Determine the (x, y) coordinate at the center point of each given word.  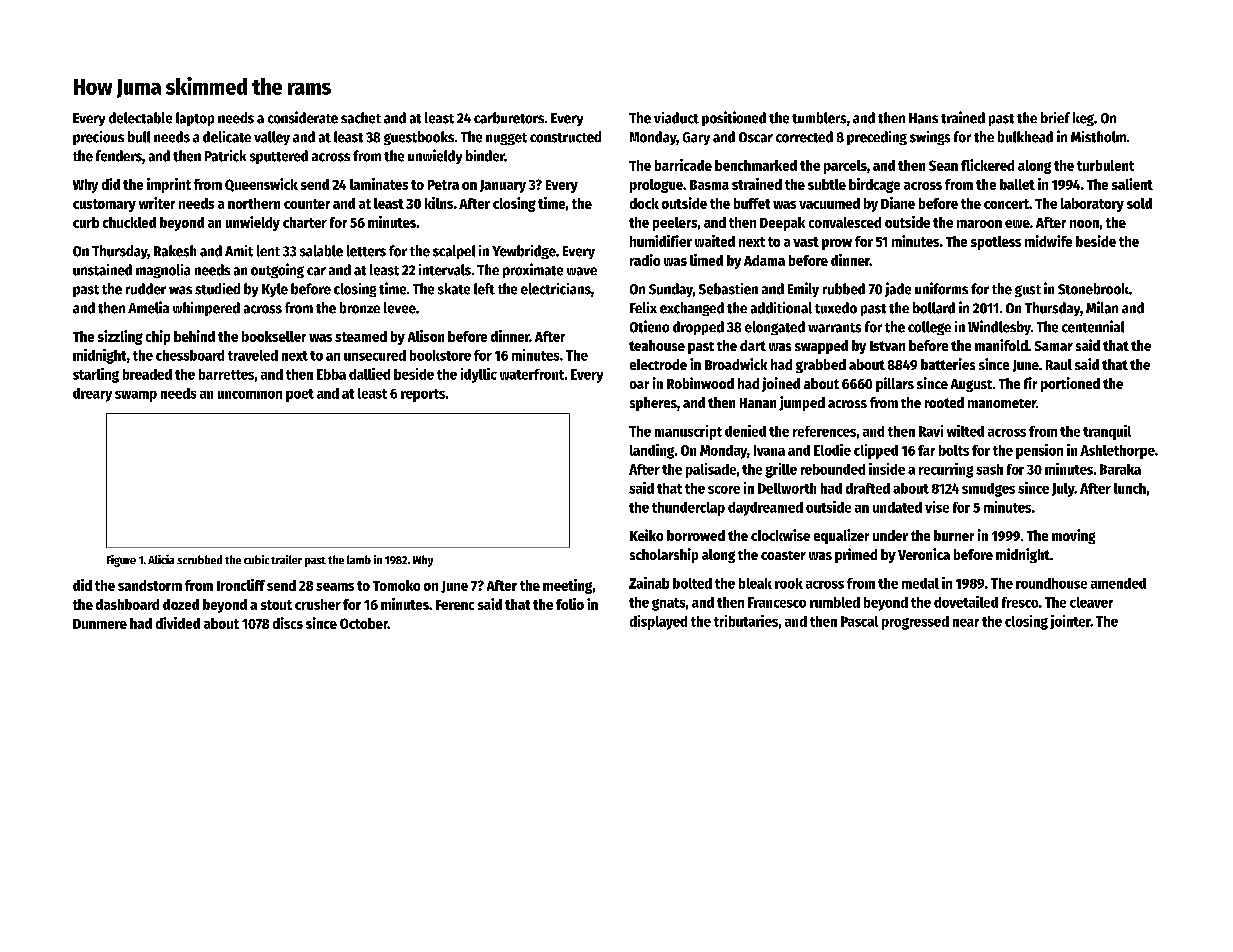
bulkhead (1025, 137)
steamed (361, 336)
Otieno (649, 326)
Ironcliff (241, 585)
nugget (506, 139)
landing (652, 451)
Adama (764, 260)
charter (305, 222)
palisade (711, 470)
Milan (1102, 307)
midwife (1048, 241)
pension (1039, 451)
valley (272, 138)
